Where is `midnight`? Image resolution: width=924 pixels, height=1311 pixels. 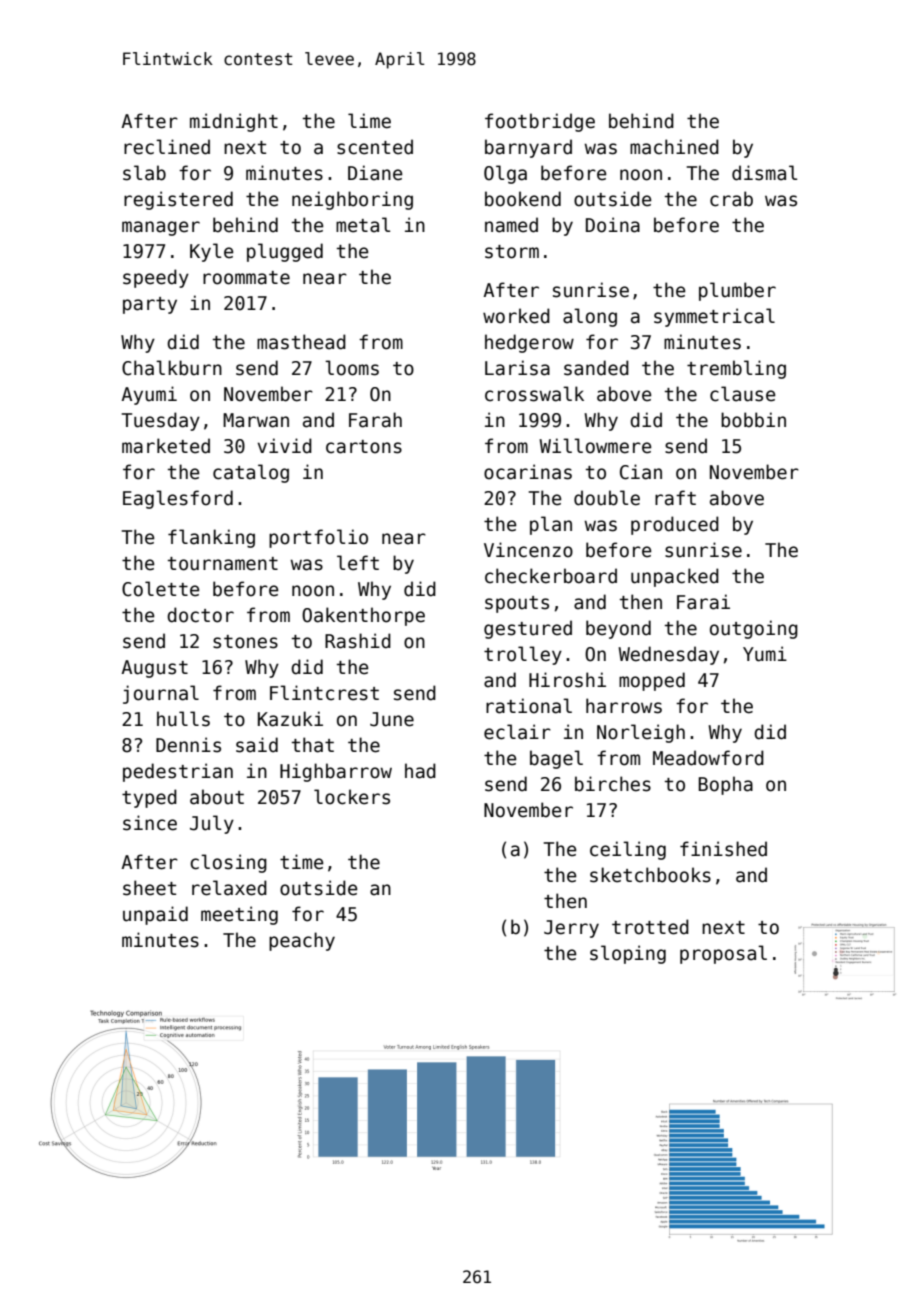
midnight is located at coordinates (234, 122).
